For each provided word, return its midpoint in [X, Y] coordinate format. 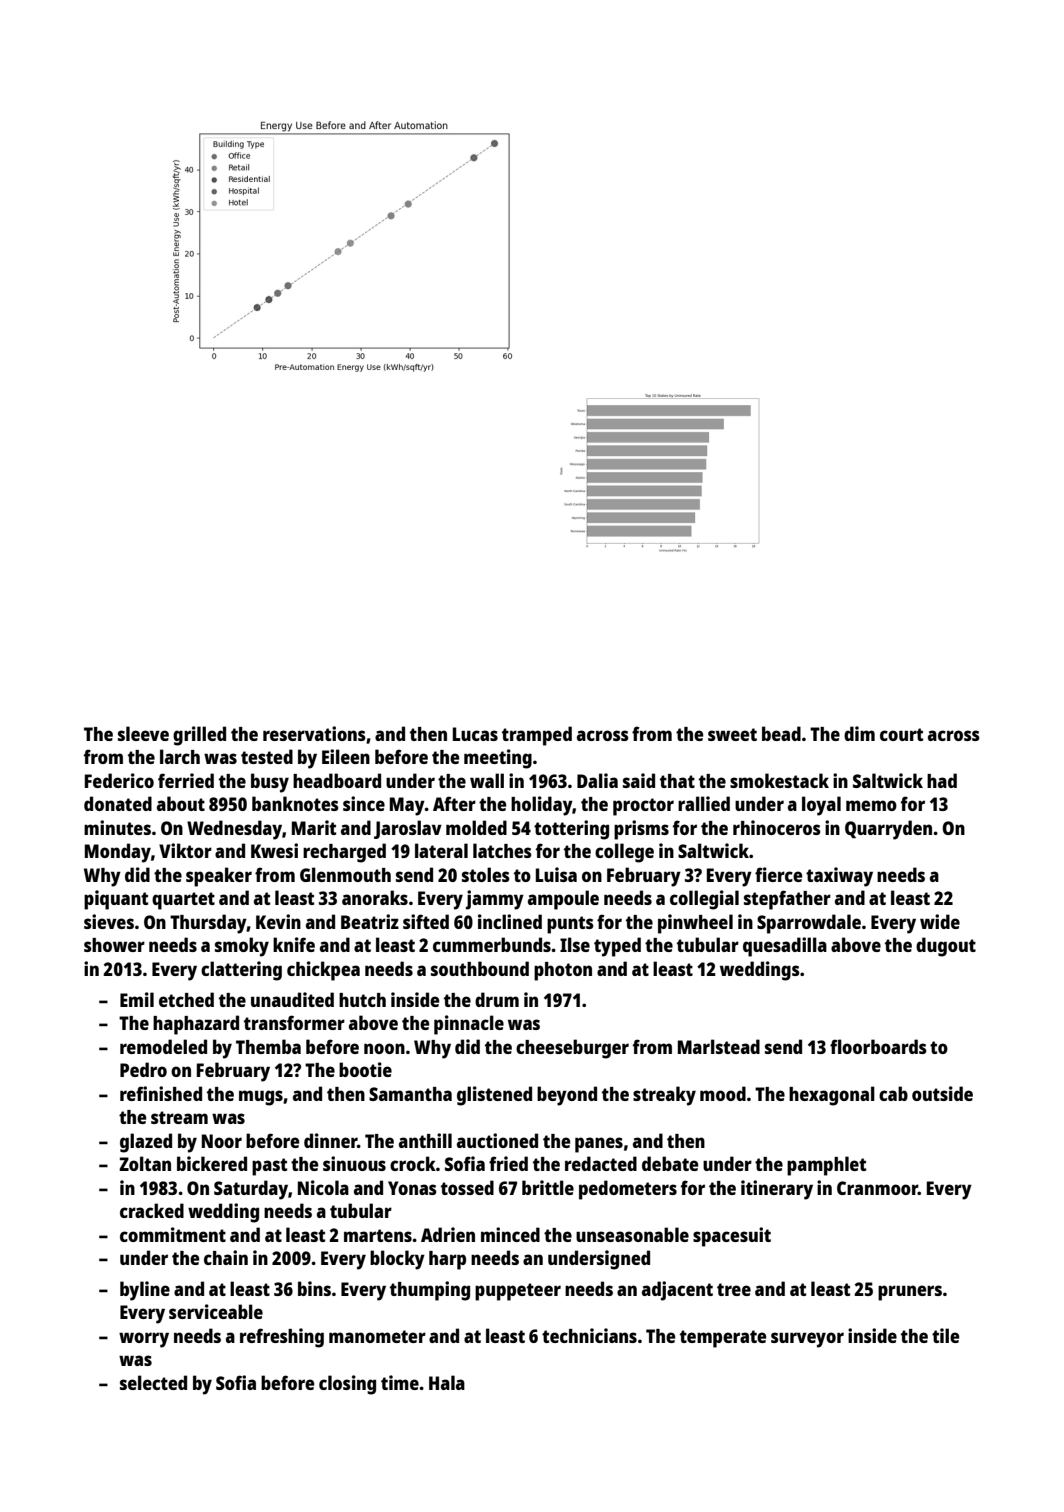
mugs [261, 1098]
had [942, 780]
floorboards [878, 1046]
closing [347, 1385]
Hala [447, 1382]
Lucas [475, 734]
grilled [199, 736]
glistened [494, 1096]
